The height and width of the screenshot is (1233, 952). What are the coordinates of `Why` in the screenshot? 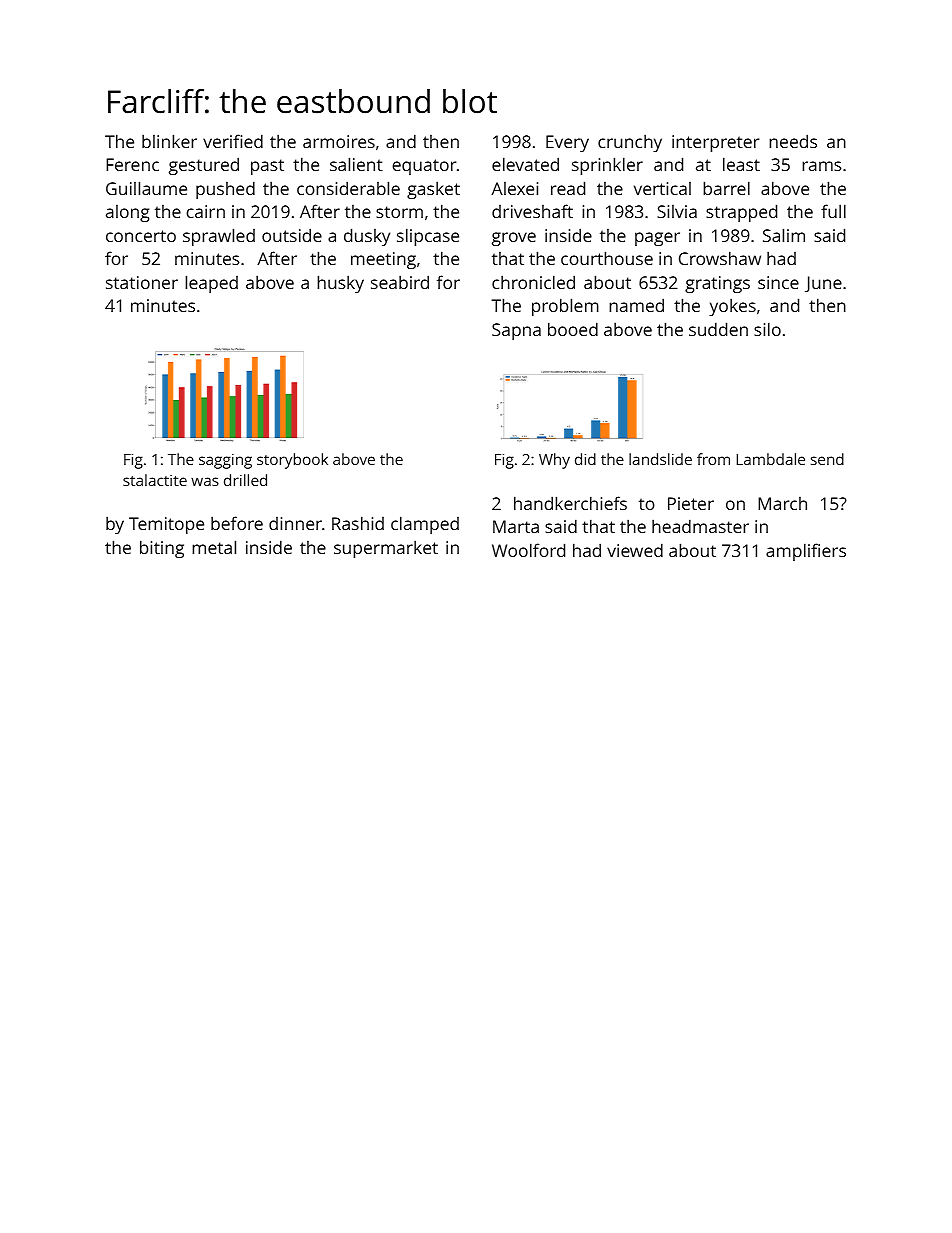 It's located at (554, 461).
